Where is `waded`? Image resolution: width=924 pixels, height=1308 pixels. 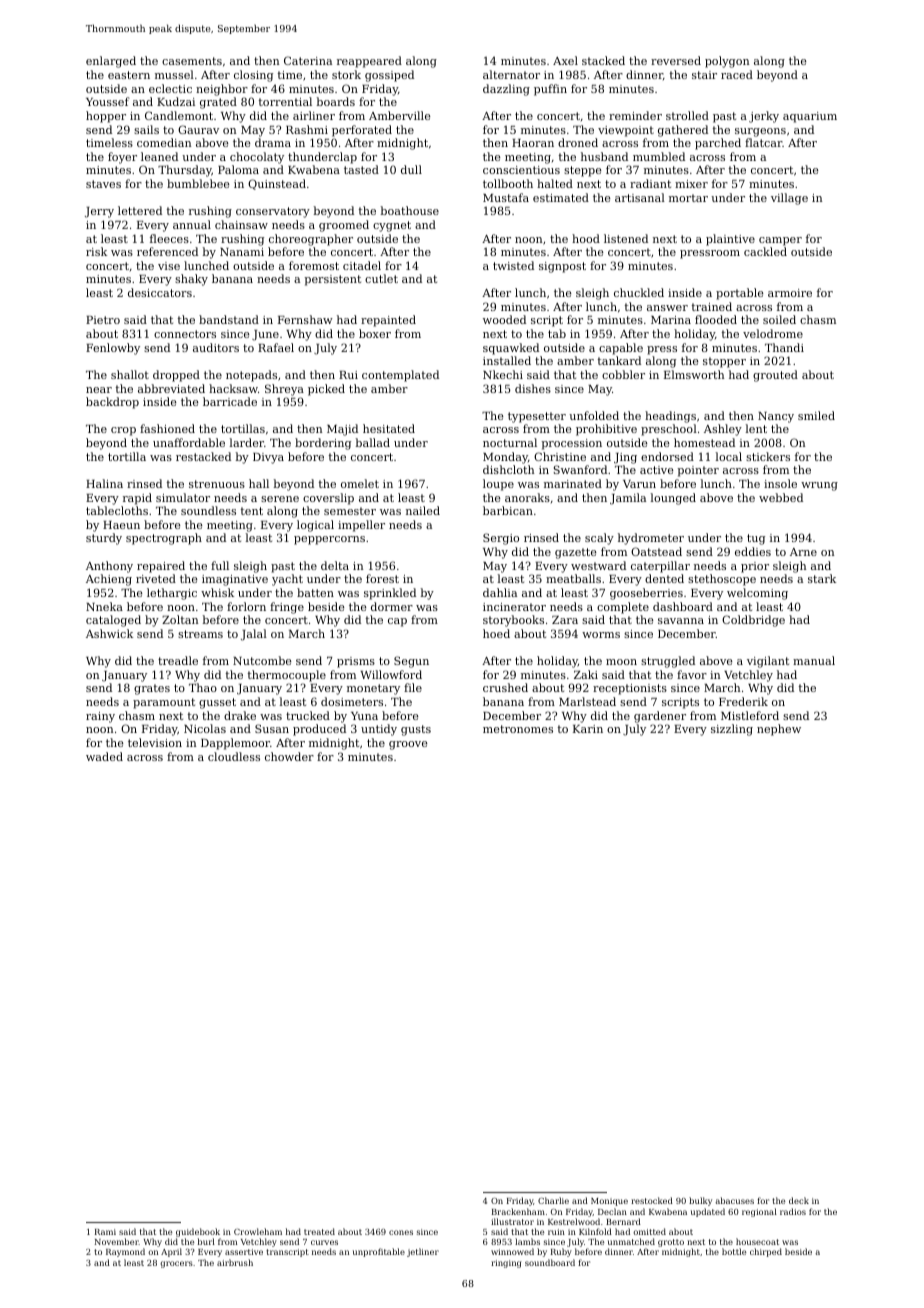
waded is located at coordinates (104, 756).
